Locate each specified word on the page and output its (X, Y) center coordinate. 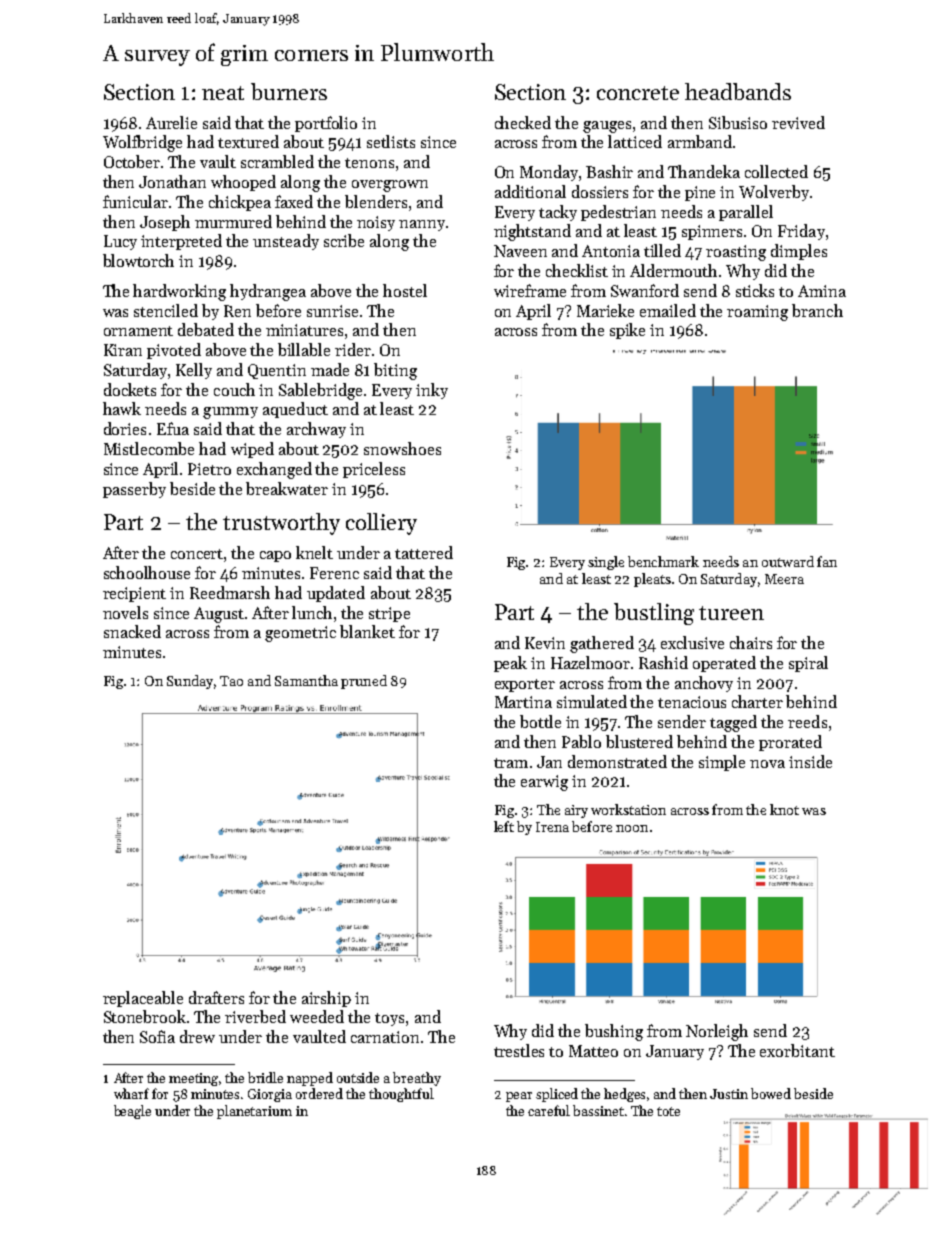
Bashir (609, 171)
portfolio (326, 124)
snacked (132, 631)
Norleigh (717, 1032)
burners (289, 91)
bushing (614, 1032)
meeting (194, 1079)
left (504, 826)
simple (722, 763)
